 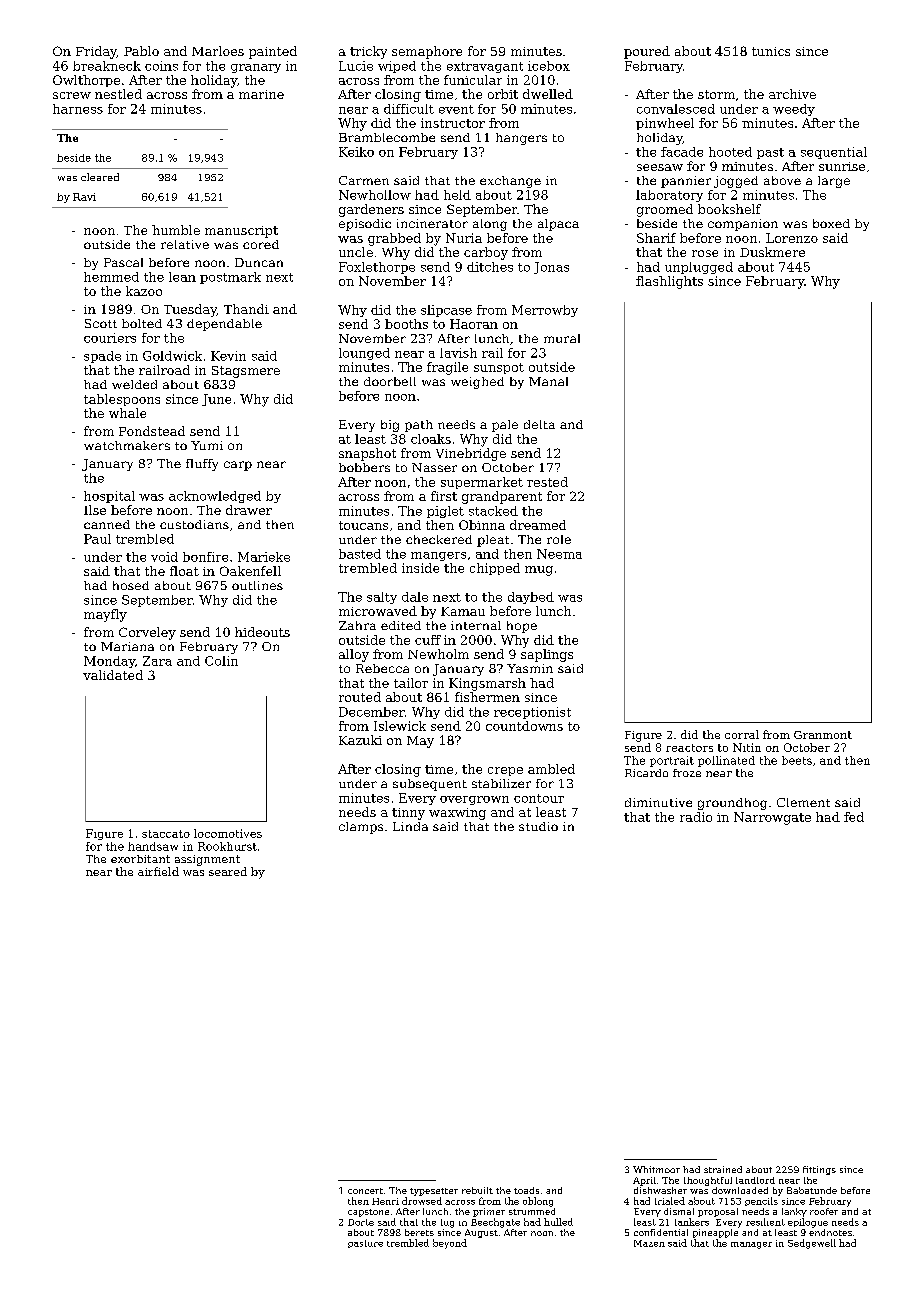 What do you see at coordinates (699, 268) in the screenshot?
I see `unplugged` at bounding box center [699, 268].
